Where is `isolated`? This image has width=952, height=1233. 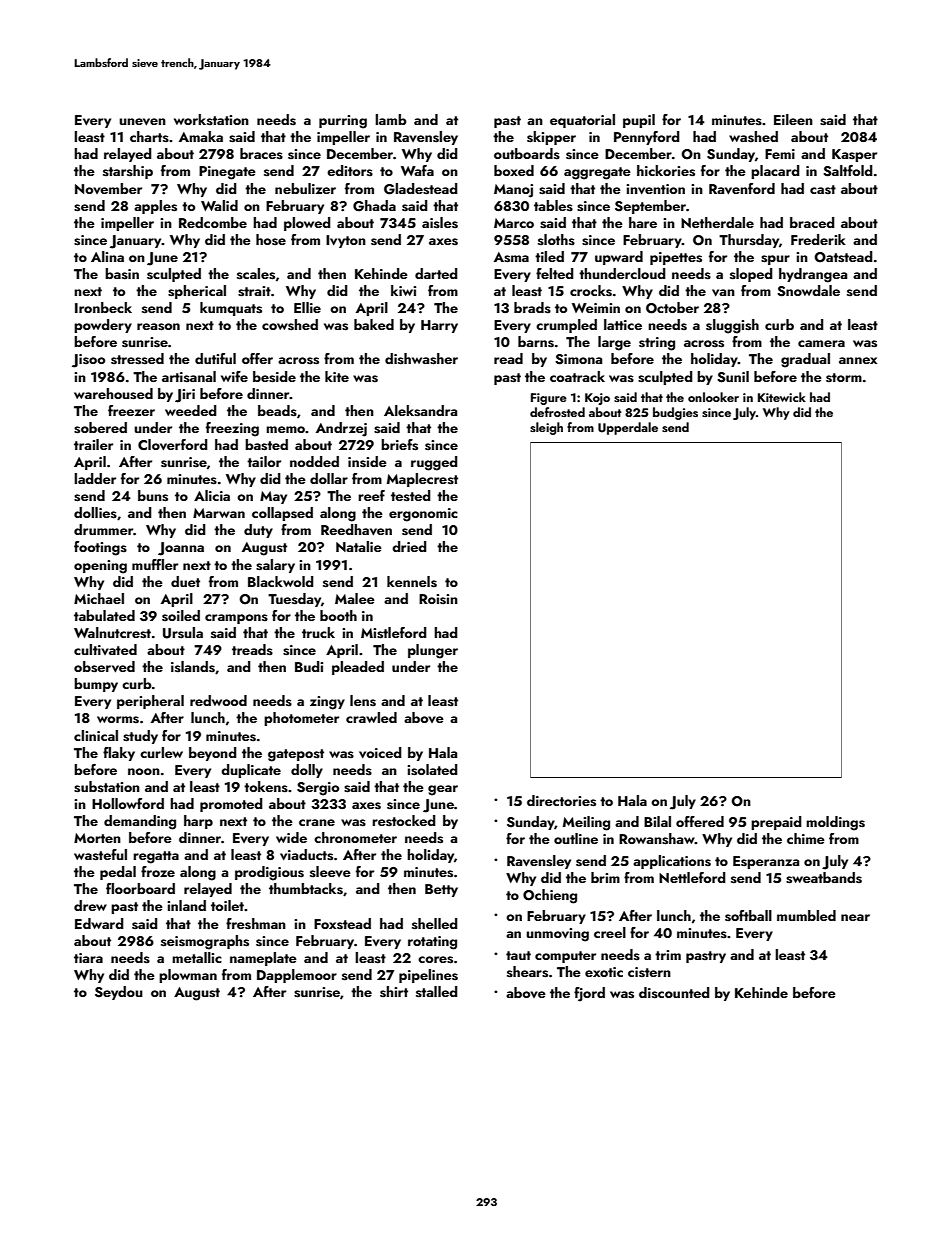 isolated is located at coordinates (432, 770).
